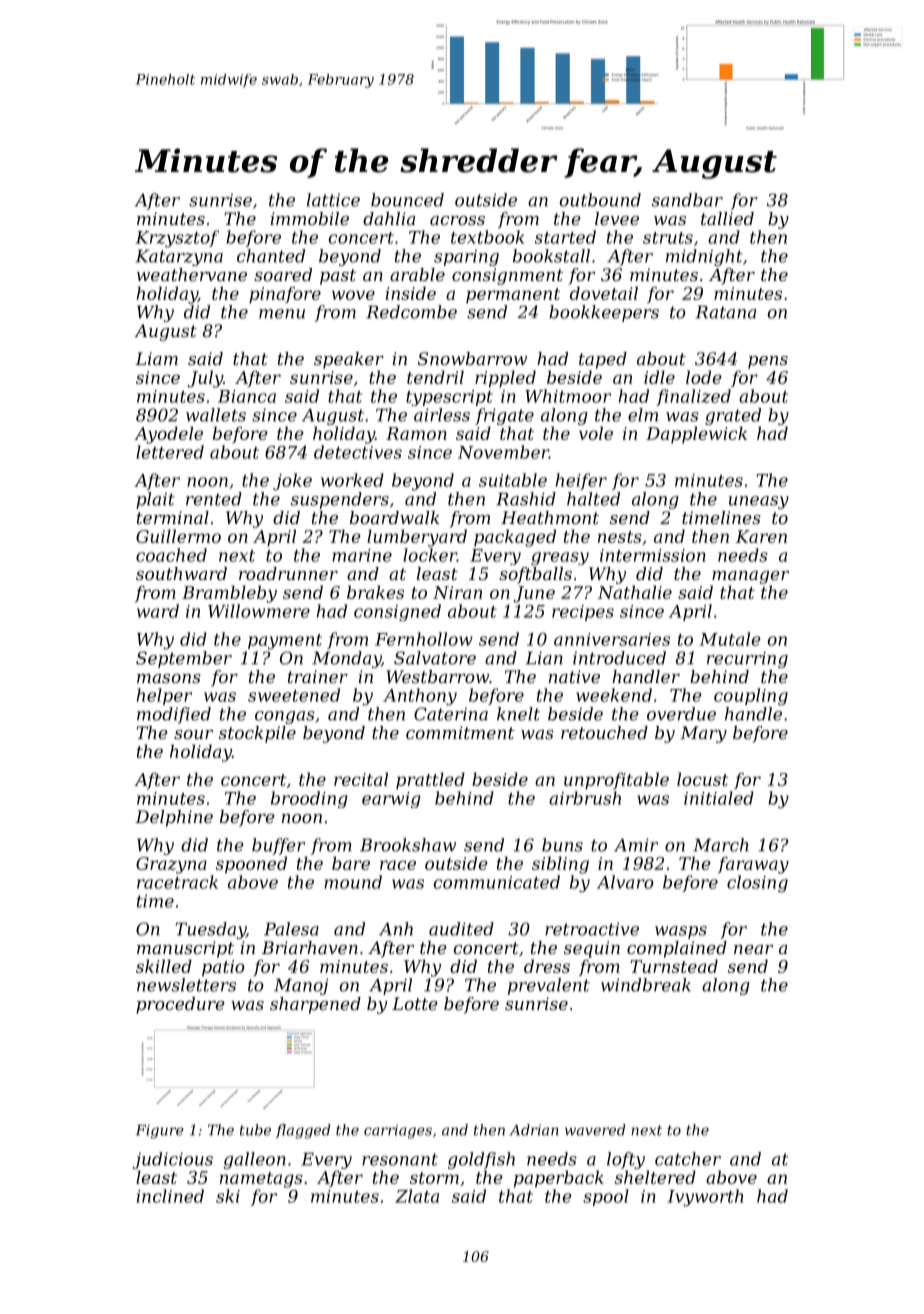 This page has height=1314, width=924. I want to click on Zlata, so click(417, 1196).
